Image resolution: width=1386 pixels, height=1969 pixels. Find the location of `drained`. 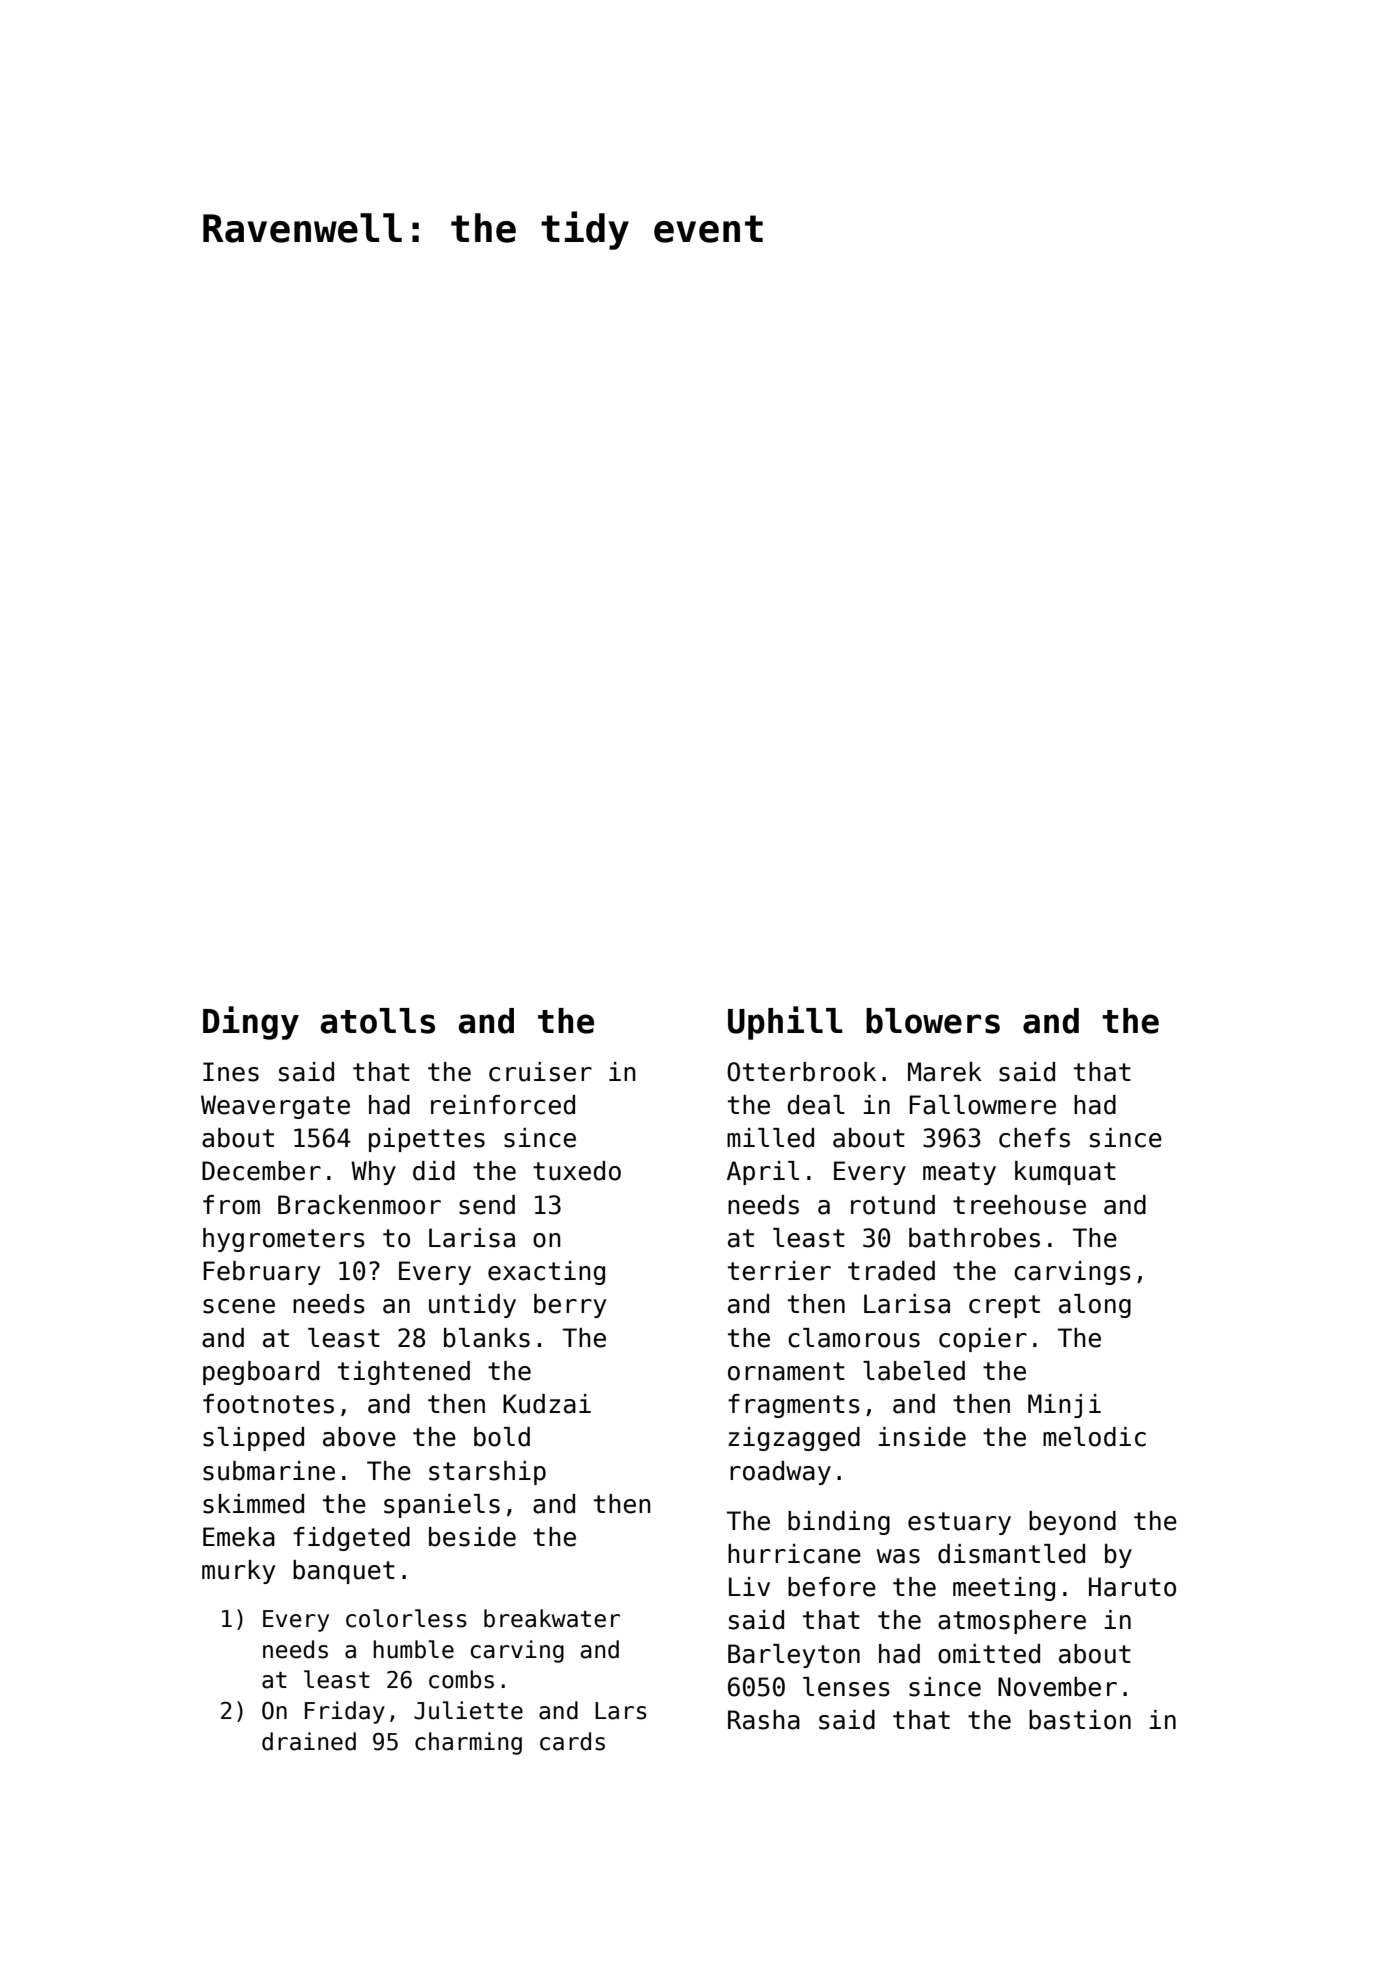

drained is located at coordinates (309, 1741).
